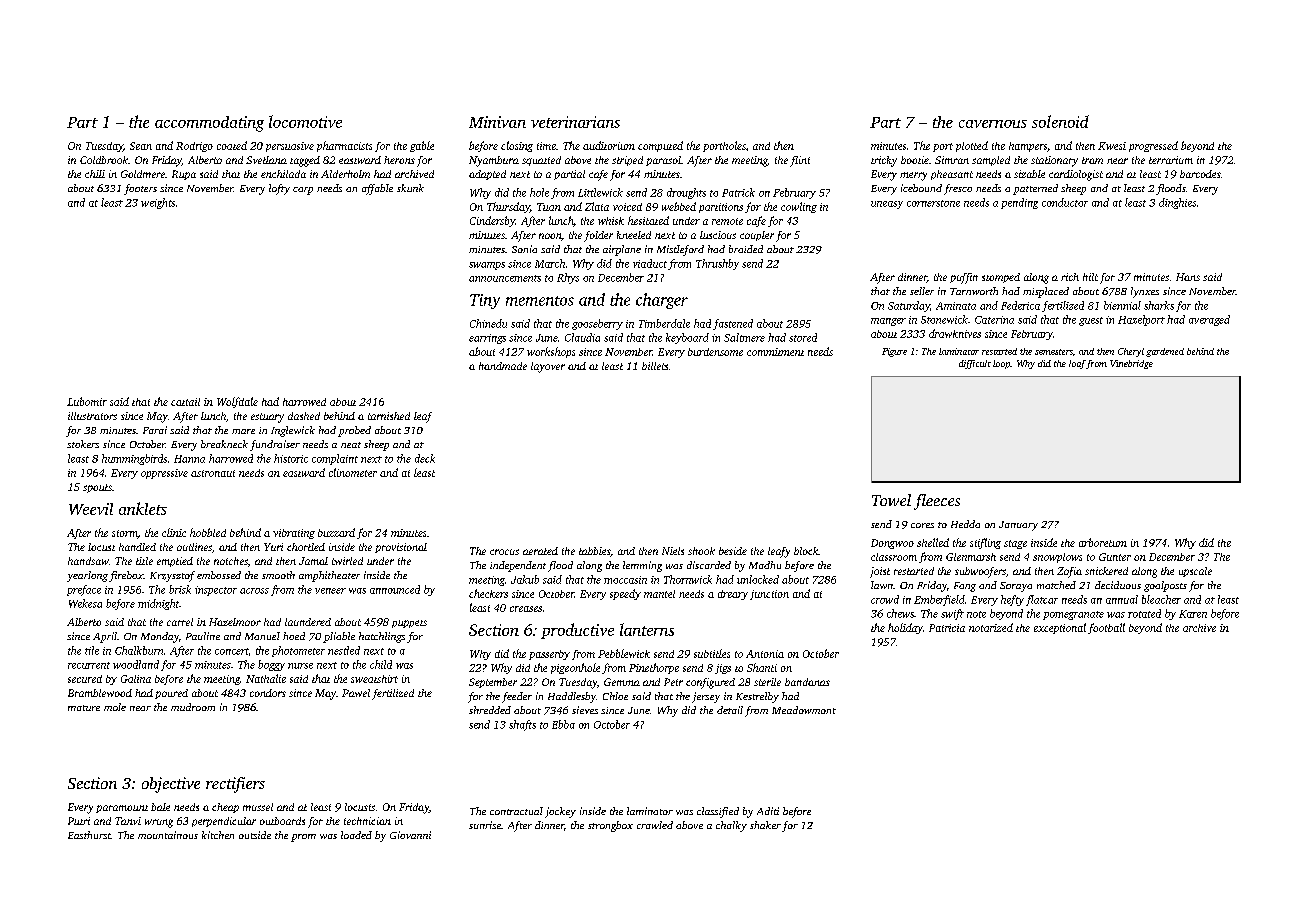 The image size is (1308, 924). Describe the element at coordinates (235, 785) in the screenshot. I see `rectifiers` at that location.
